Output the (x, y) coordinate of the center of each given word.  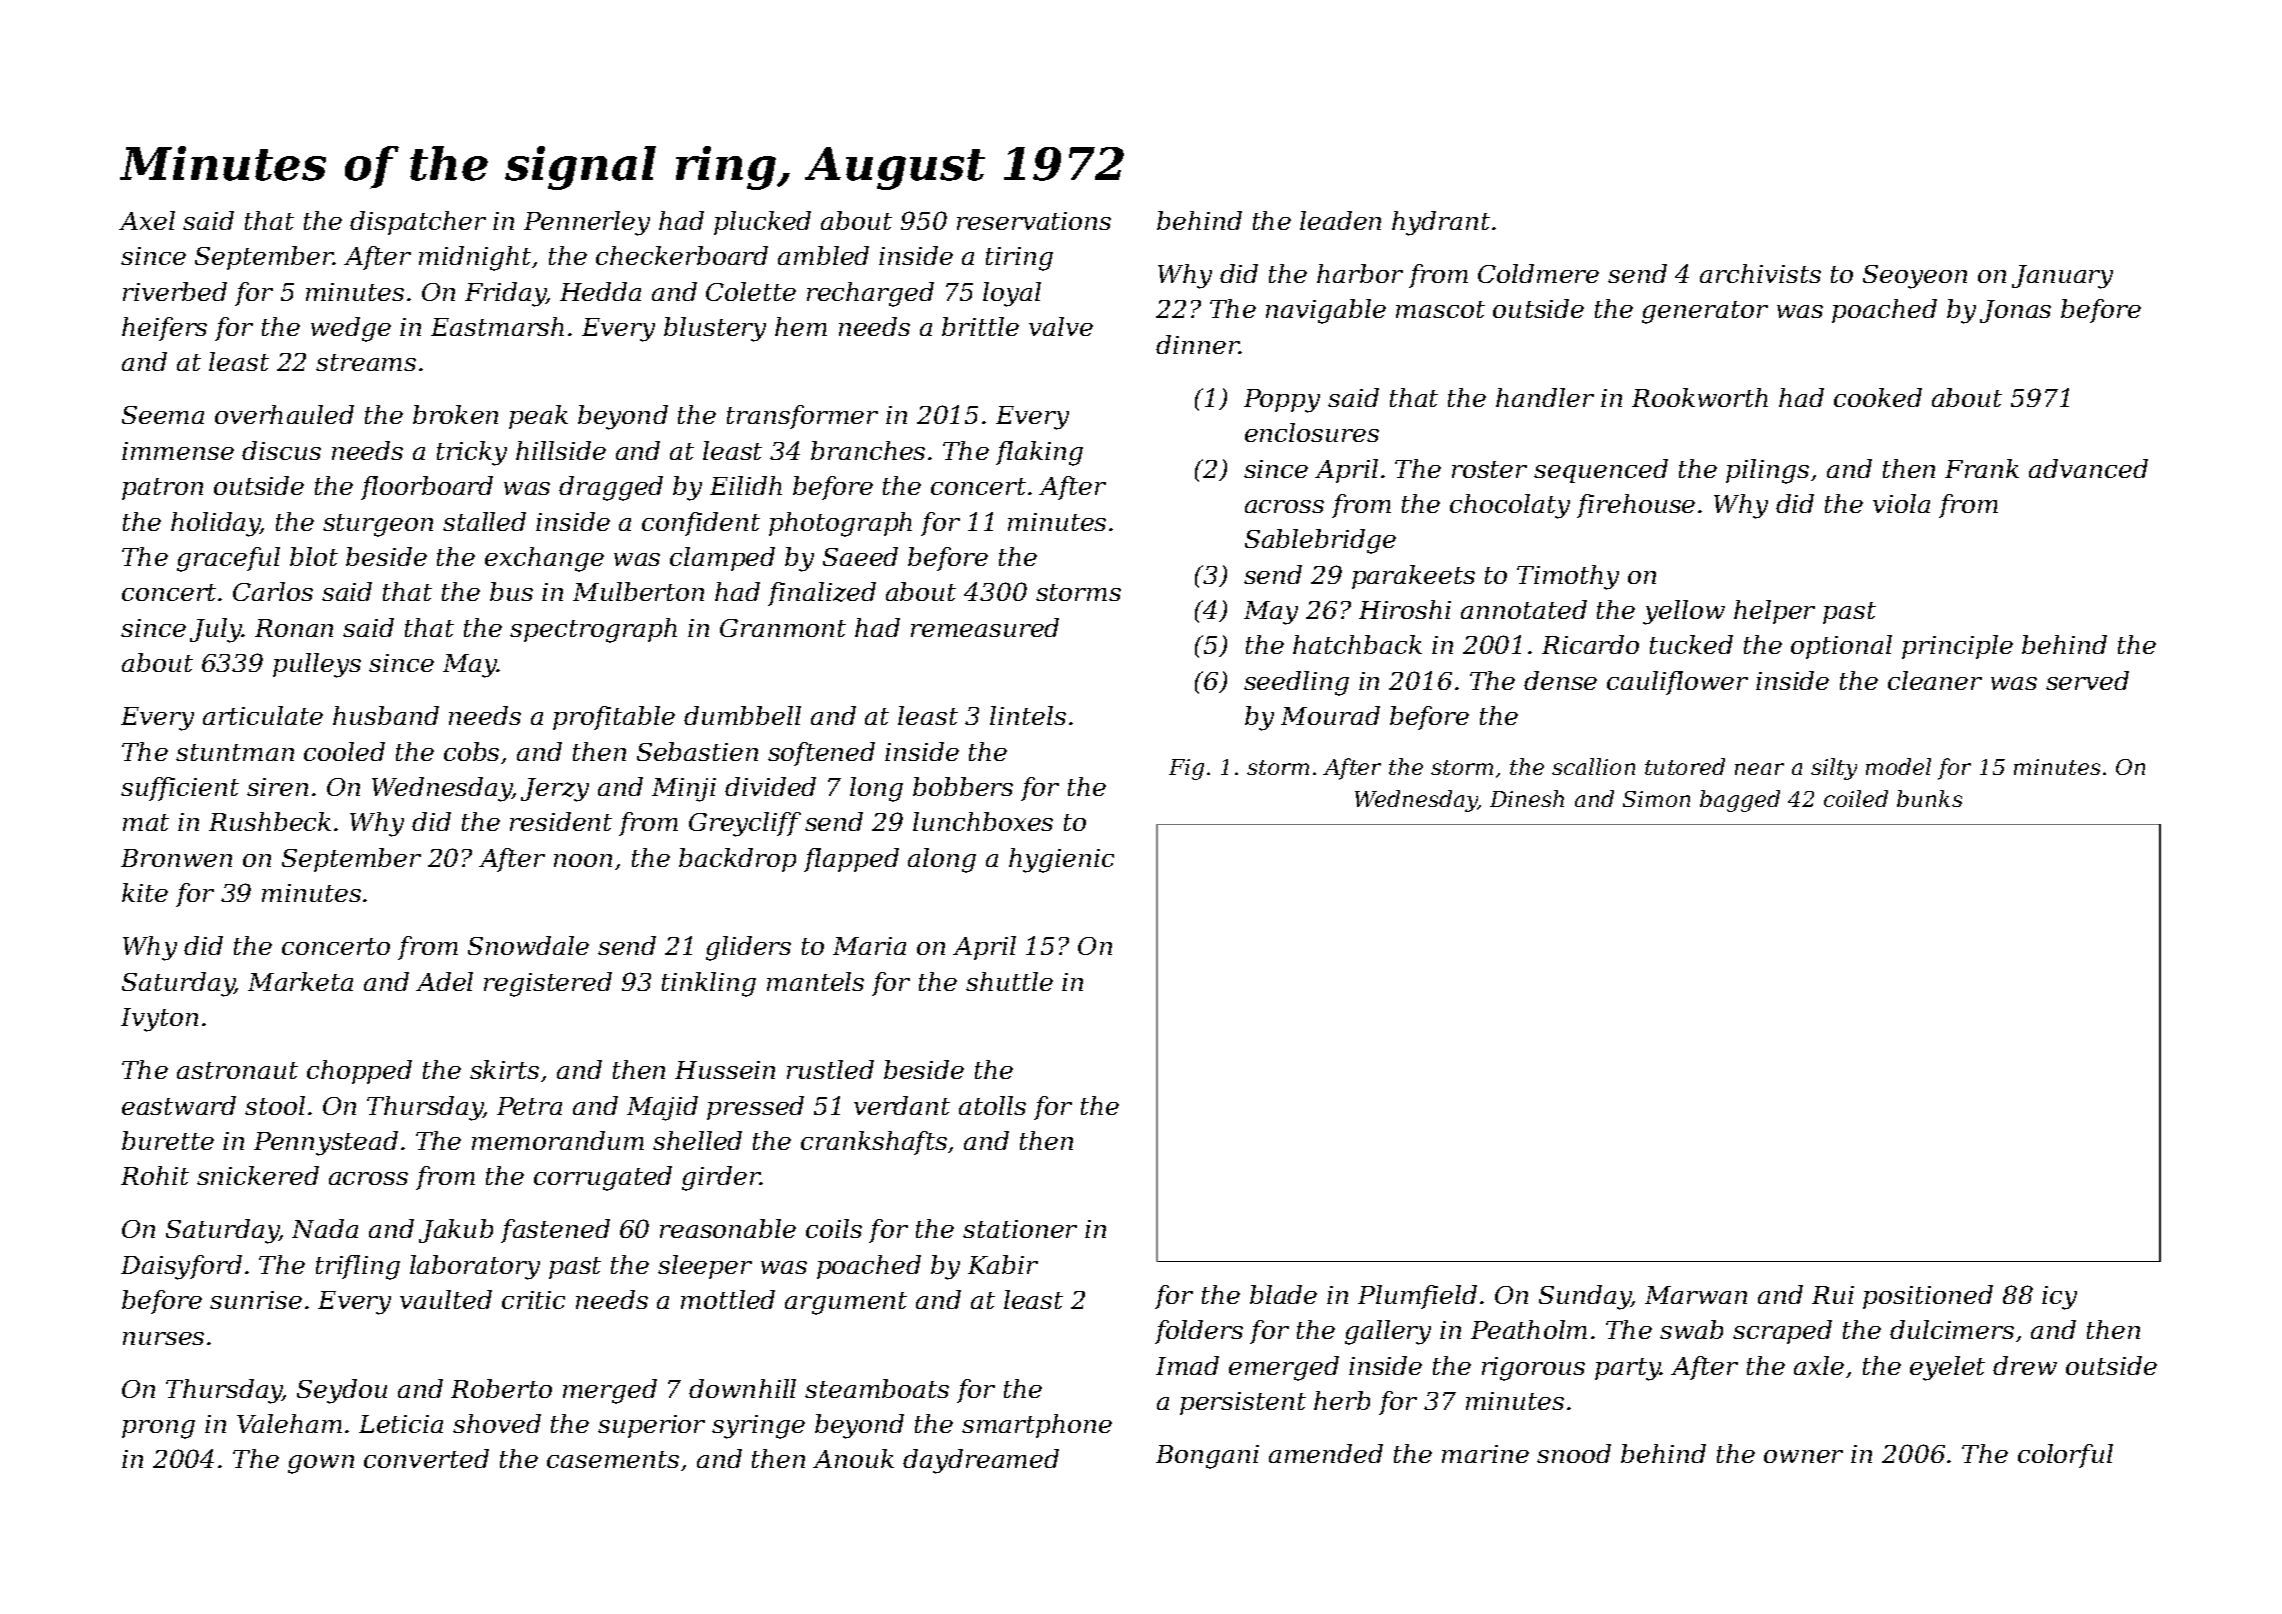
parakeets (1413, 577)
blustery (715, 329)
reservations (1034, 221)
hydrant (1441, 223)
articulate (263, 715)
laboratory (475, 1267)
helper (1774, 612)
